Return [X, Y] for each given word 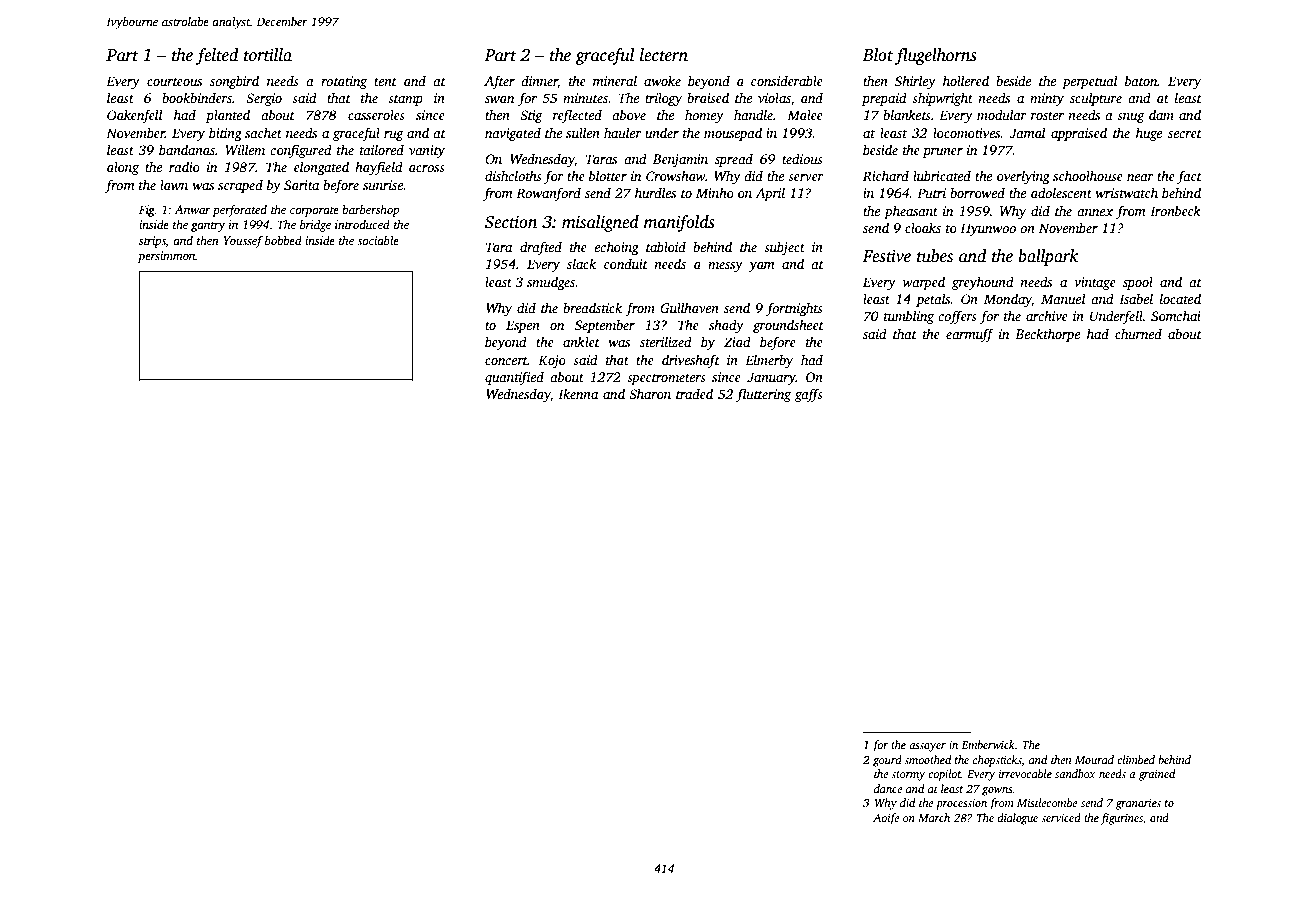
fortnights [794, 309]
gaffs [809, 395]
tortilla [268, 55]
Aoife [886, 819]
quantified [514, 378]
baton [1141, 80]
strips [152, 242]
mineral [615, 80]
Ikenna [578, 393]
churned [1138, 333]
